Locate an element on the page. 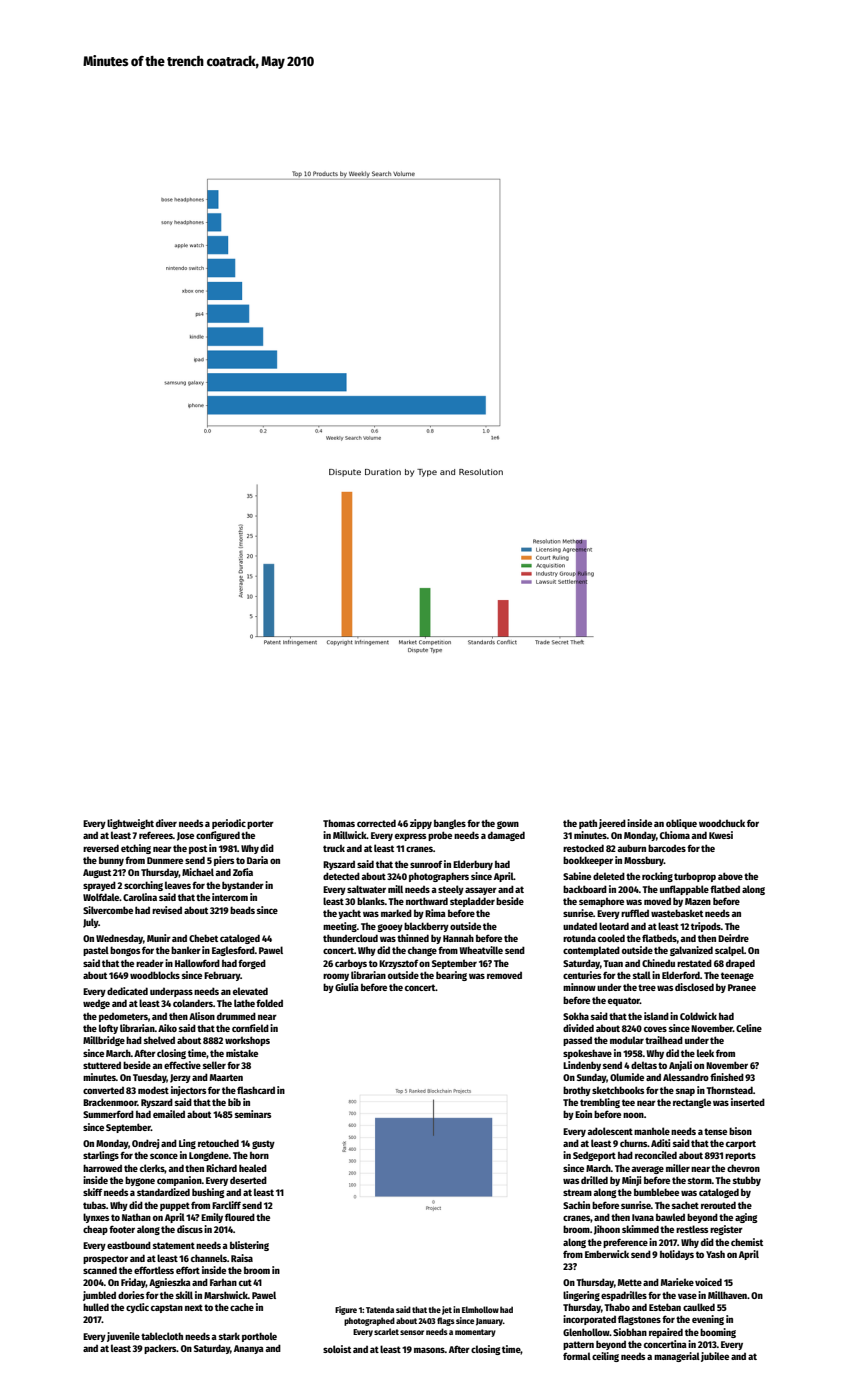 The image size is (849, 1400). bison is located at coordinates (740, 1131).
